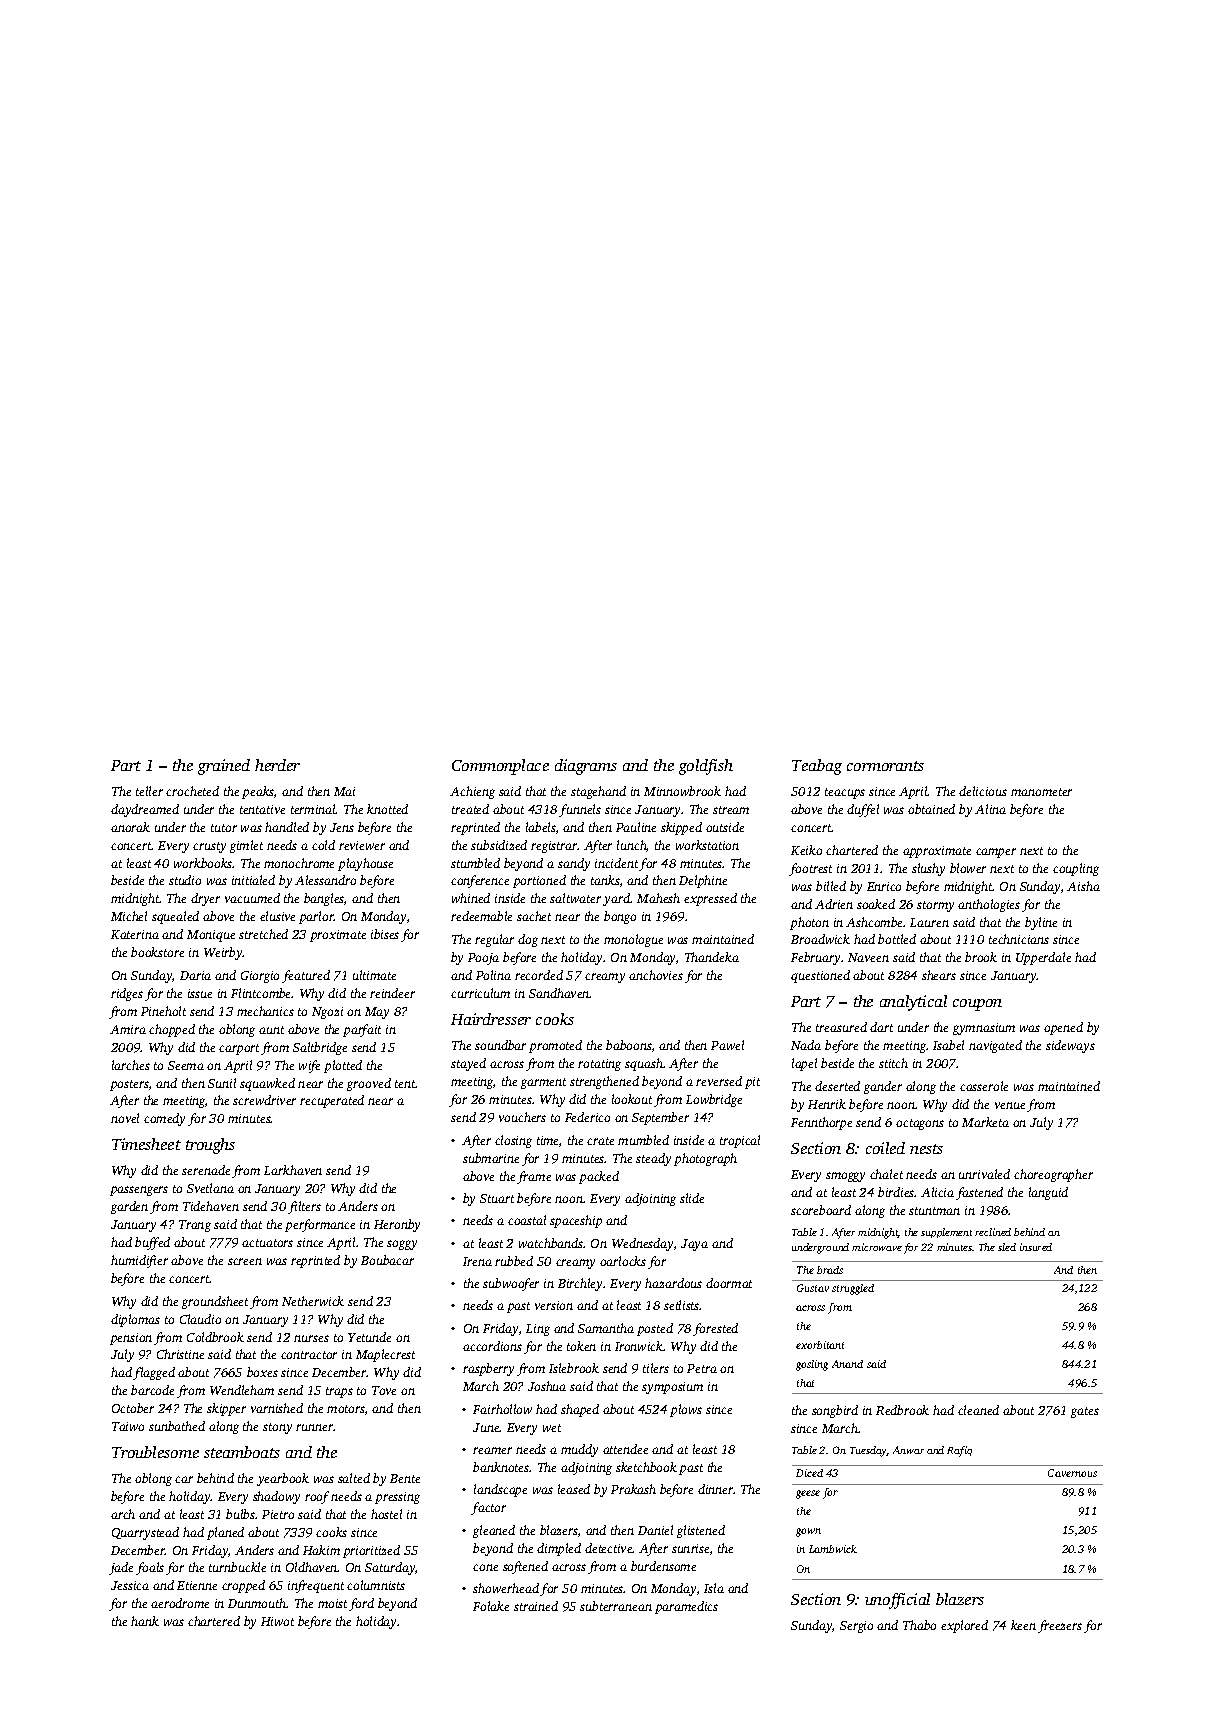 This document has height=1716, width=1214. I want to click on soggy, so click(402, 1245).
